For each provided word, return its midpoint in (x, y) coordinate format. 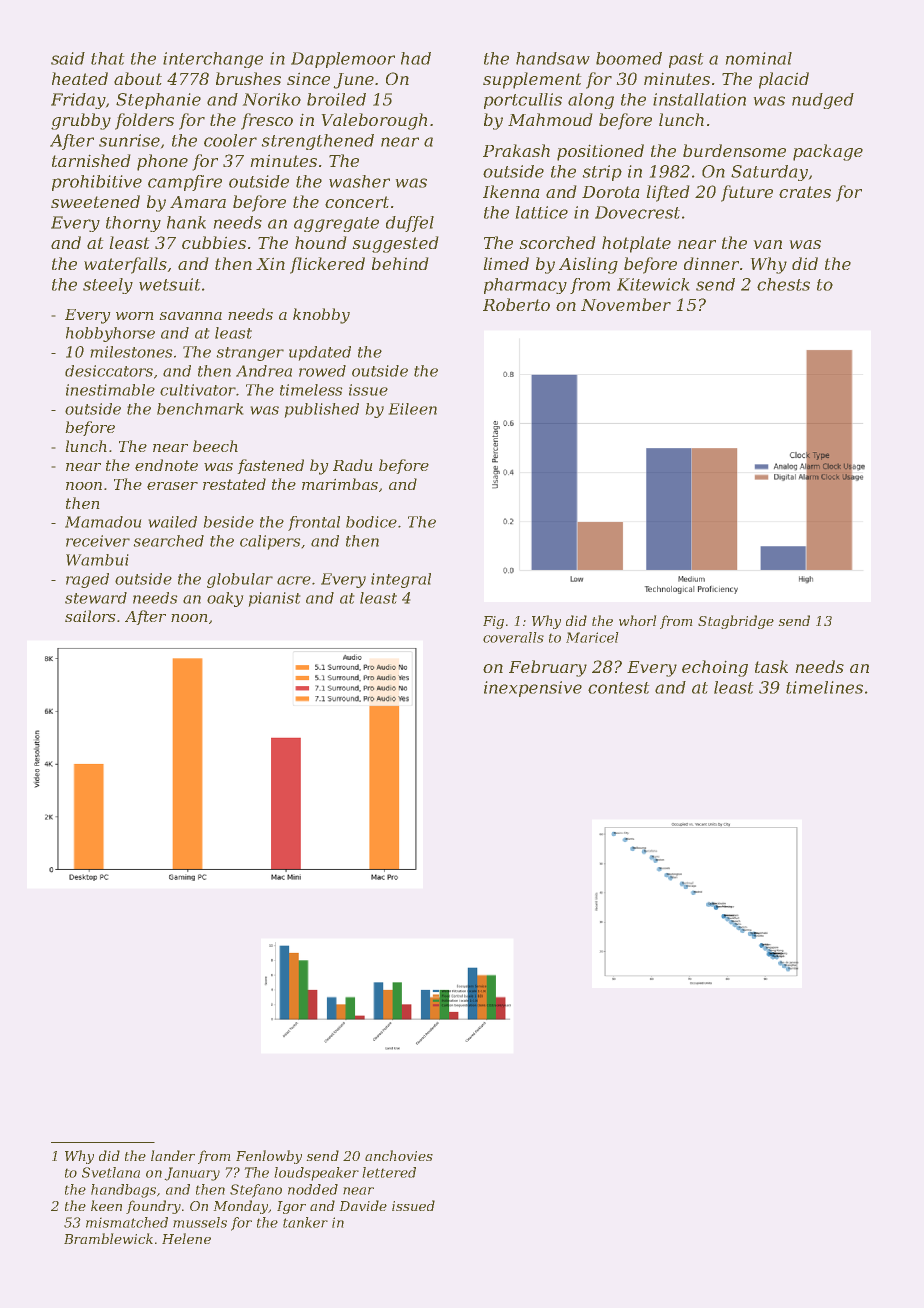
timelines (824, 687)
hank (186, 222)
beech (215, 446)
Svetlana (111, 1172)
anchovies (399, 1155)
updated (320, 353)
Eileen (412, 409)
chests (783, 284)
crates (805, 192)
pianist (274, 599)
